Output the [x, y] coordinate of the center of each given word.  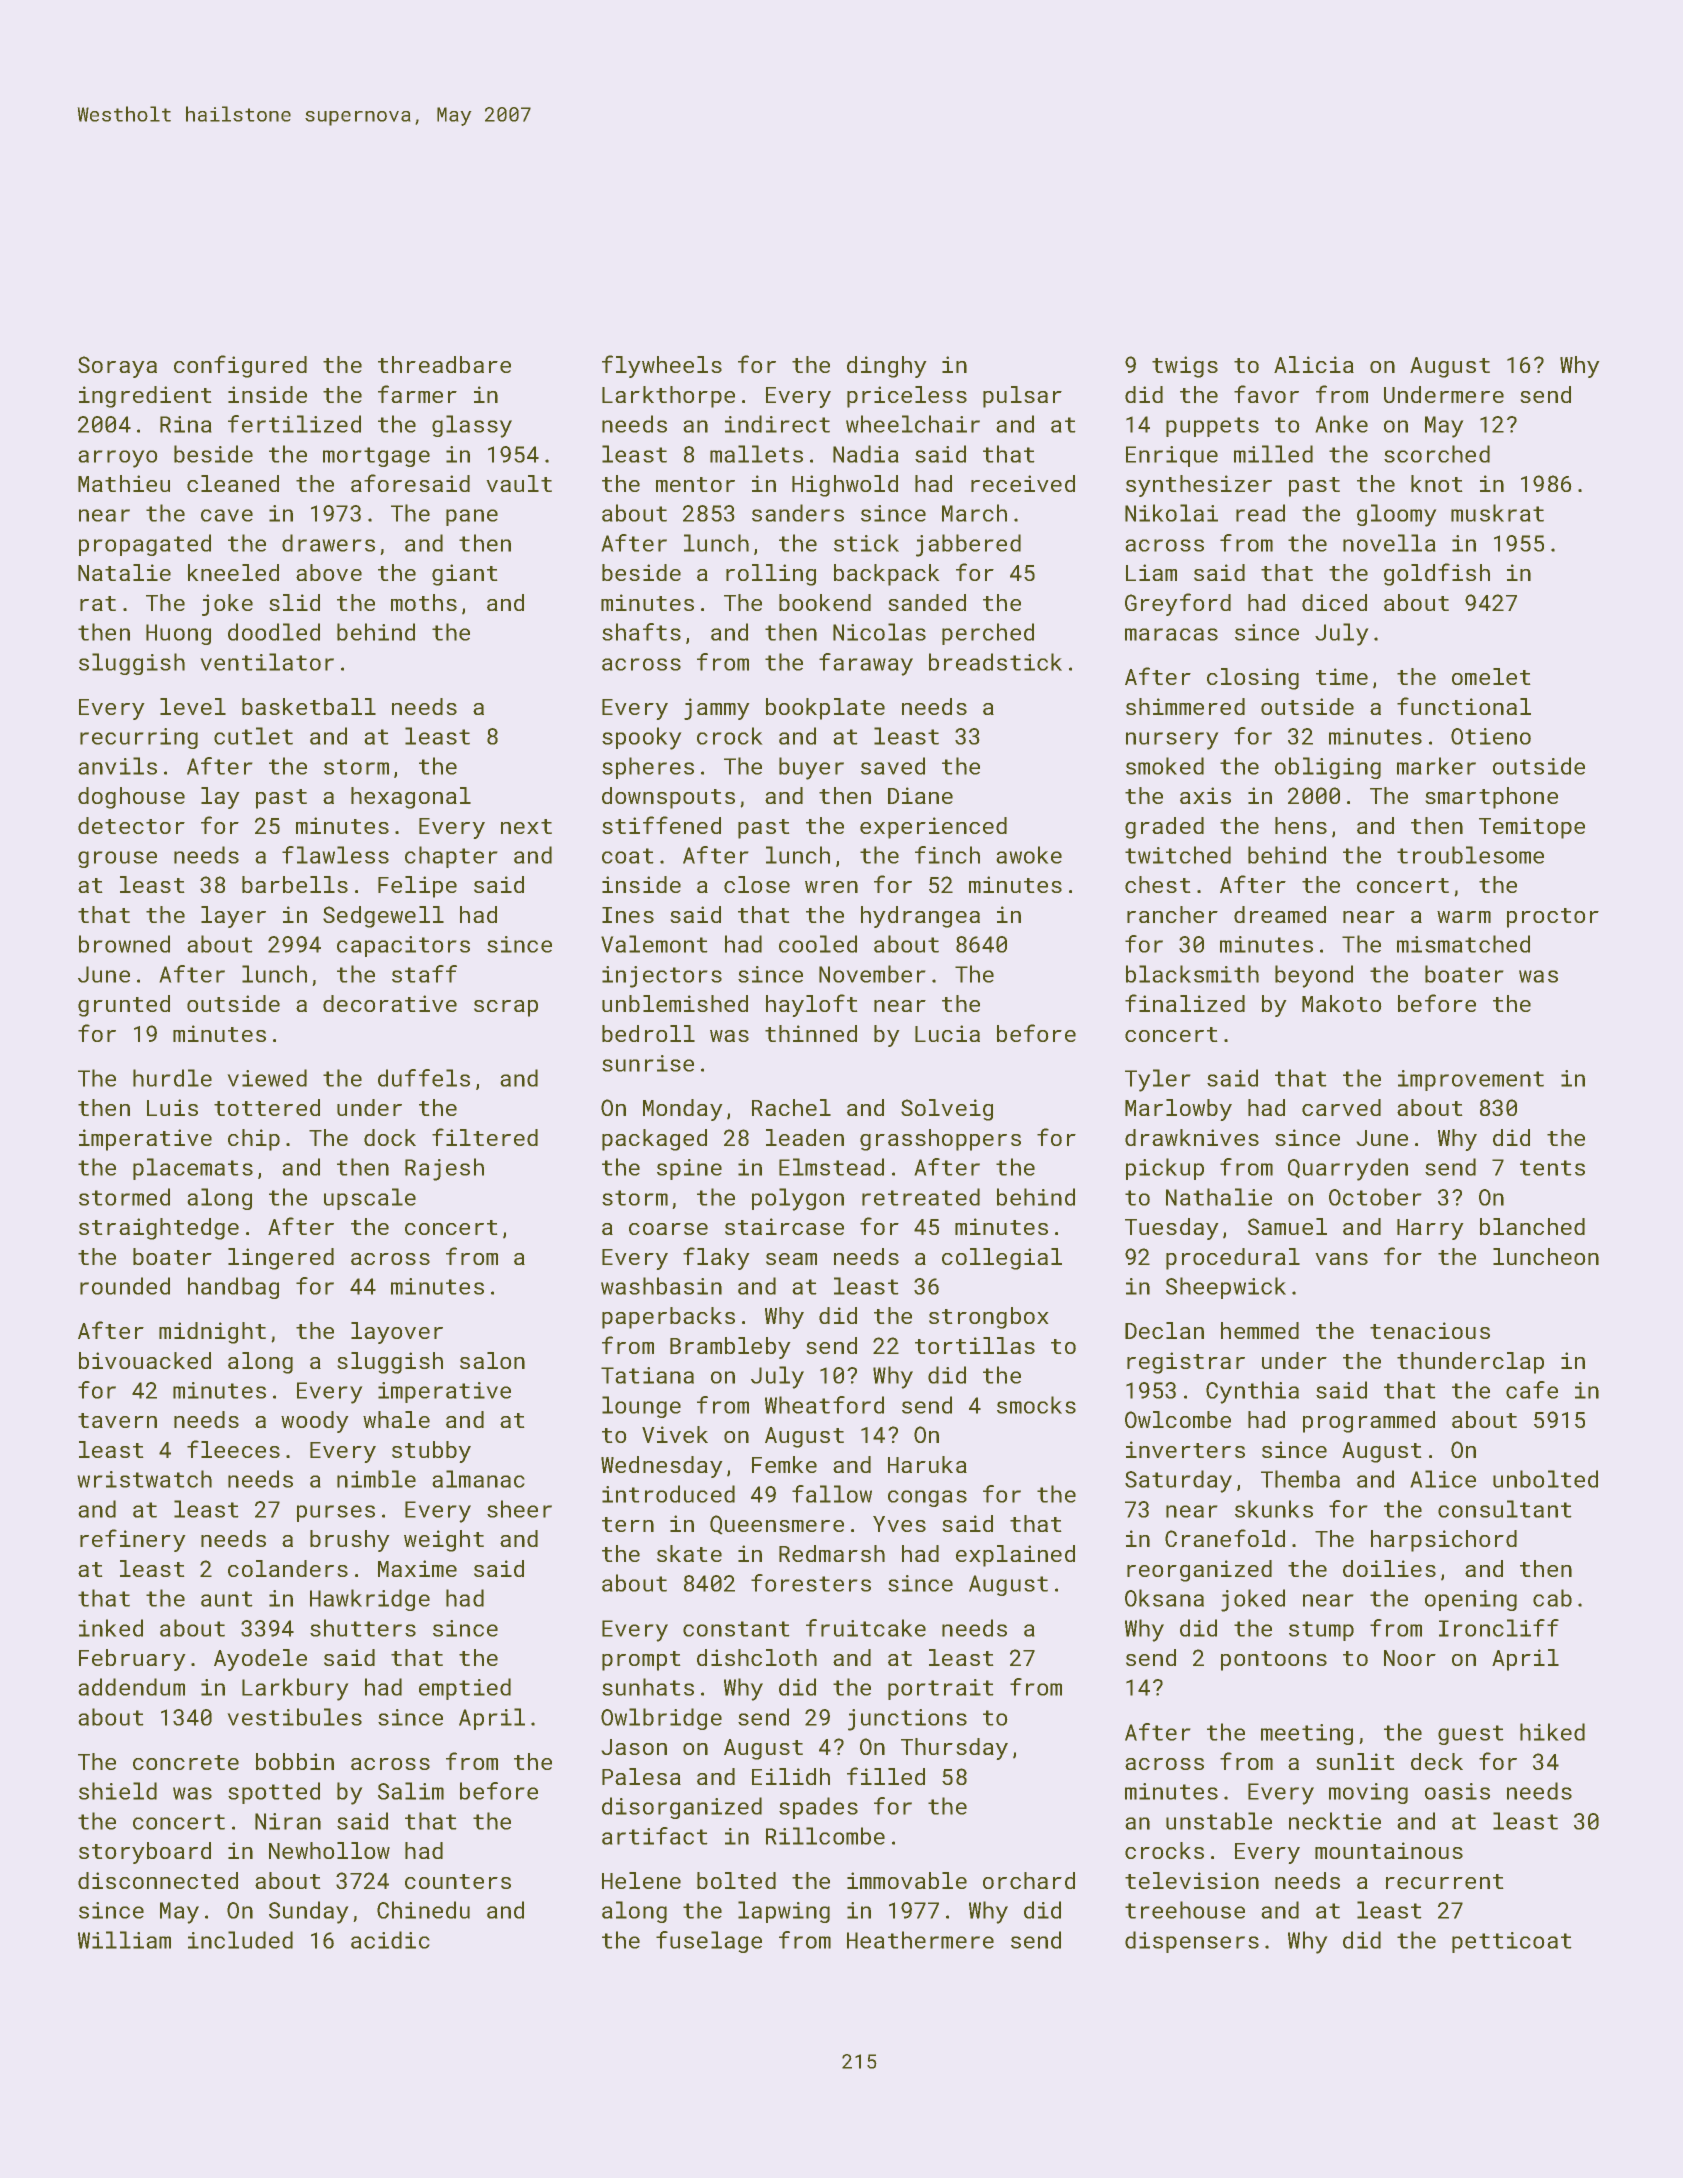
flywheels [662, 366]
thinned [811, 1033]
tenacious [1430, 1330]
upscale [370, 1199]
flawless [335, 855]
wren [831, 887]
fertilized [294, 424]
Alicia [1314, 364]
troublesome [1470, 855]
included [240, 1940]
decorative [390, 1003]
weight [444, 1541]
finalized [1185, 1003]
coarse [668, 1229]
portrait [941, 1689]
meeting [1307, 1734]
